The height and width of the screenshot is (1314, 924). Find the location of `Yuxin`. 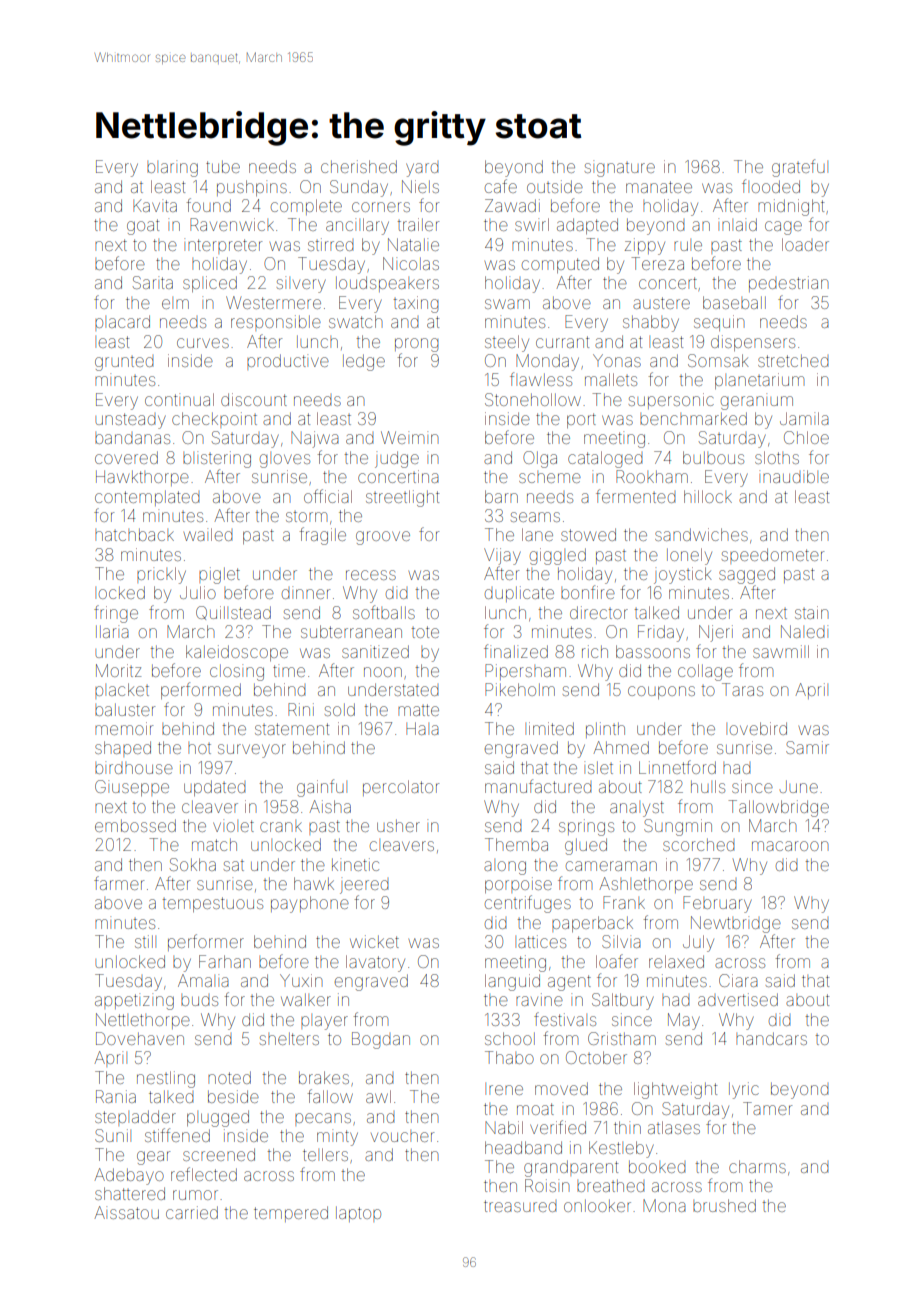

Yuxin is located at coordinates (301, 980).
